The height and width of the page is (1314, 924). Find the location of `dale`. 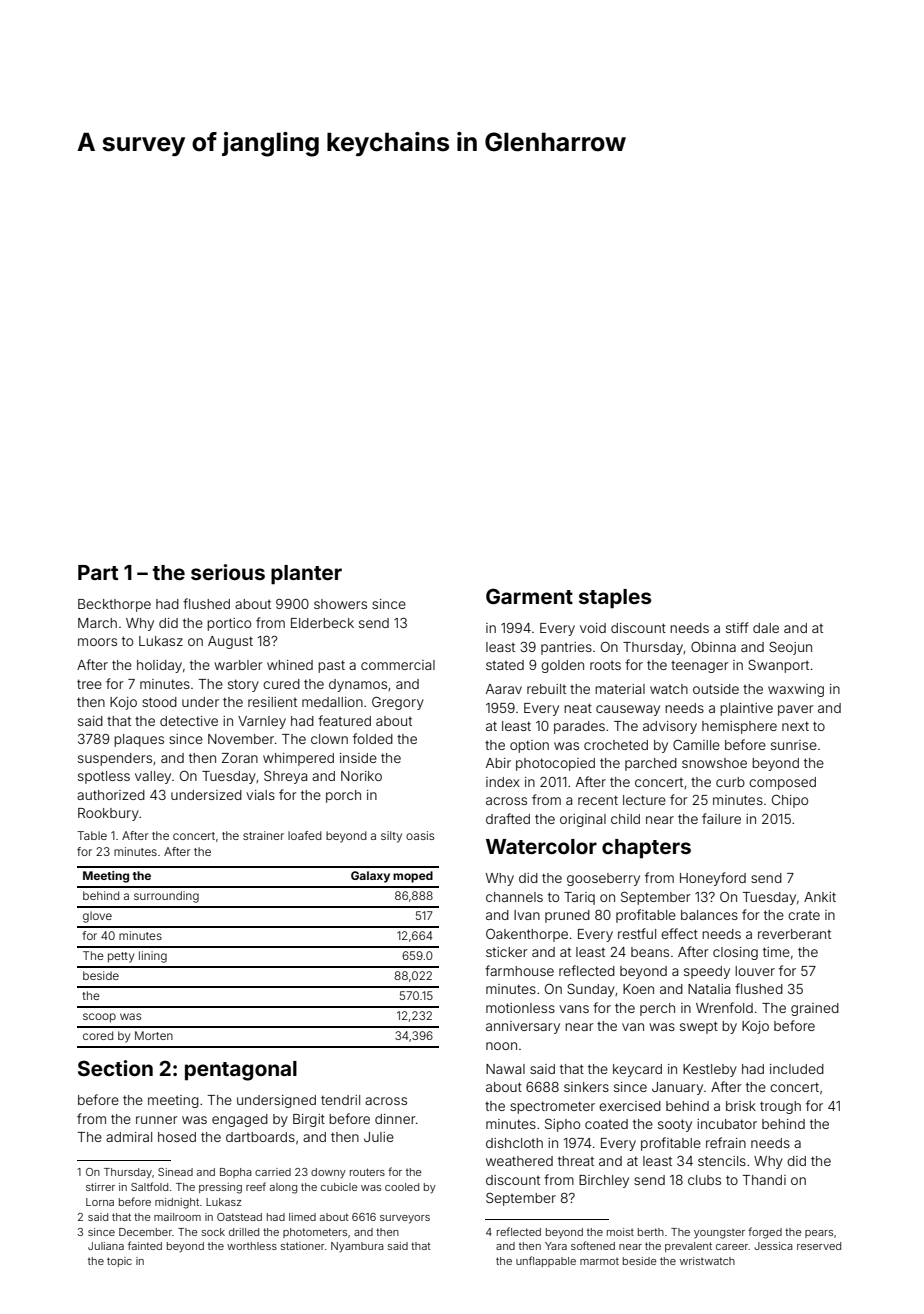

dale is located at coordinates (766, 628).
